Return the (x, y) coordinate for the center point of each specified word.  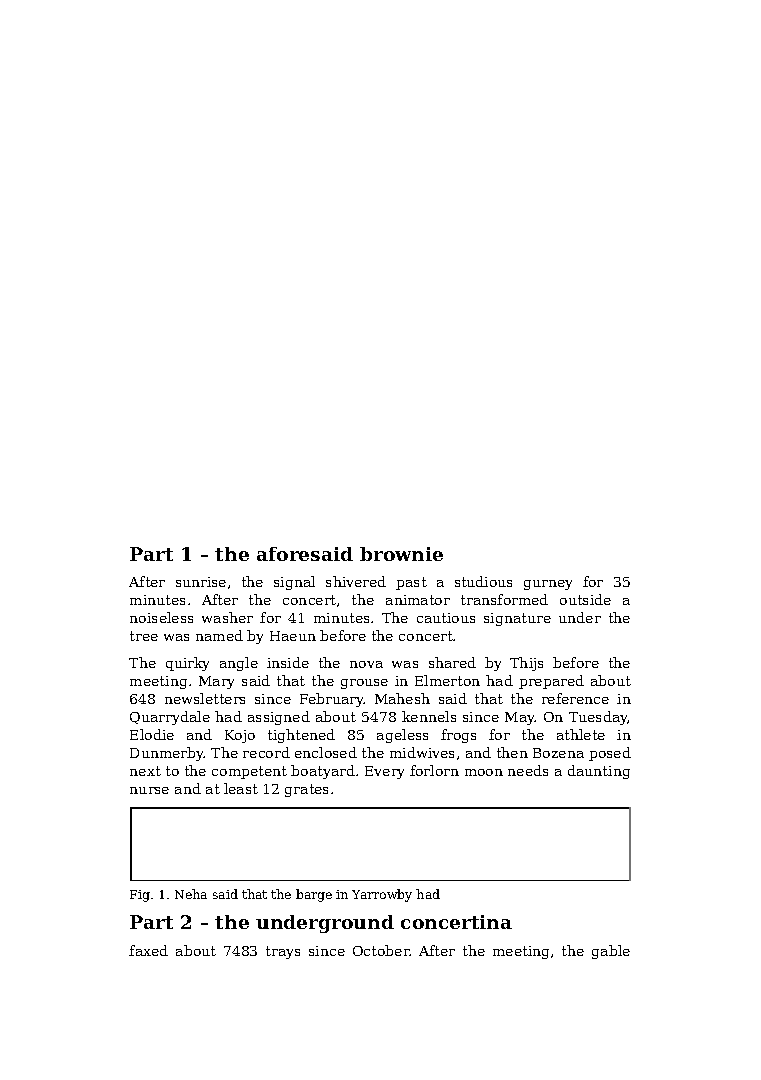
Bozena (558, 753)
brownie (401, 554)
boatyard (323, 772)
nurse (149, 790)
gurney (548, 585)
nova (366, 664)
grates (306, 790)
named (219, 635)
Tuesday (598, 718)
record (266, 752)
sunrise (201, 582)
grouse (364, 684)
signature (517, 619)
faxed (148, 950)
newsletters (205, 698)
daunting (599, 772)
